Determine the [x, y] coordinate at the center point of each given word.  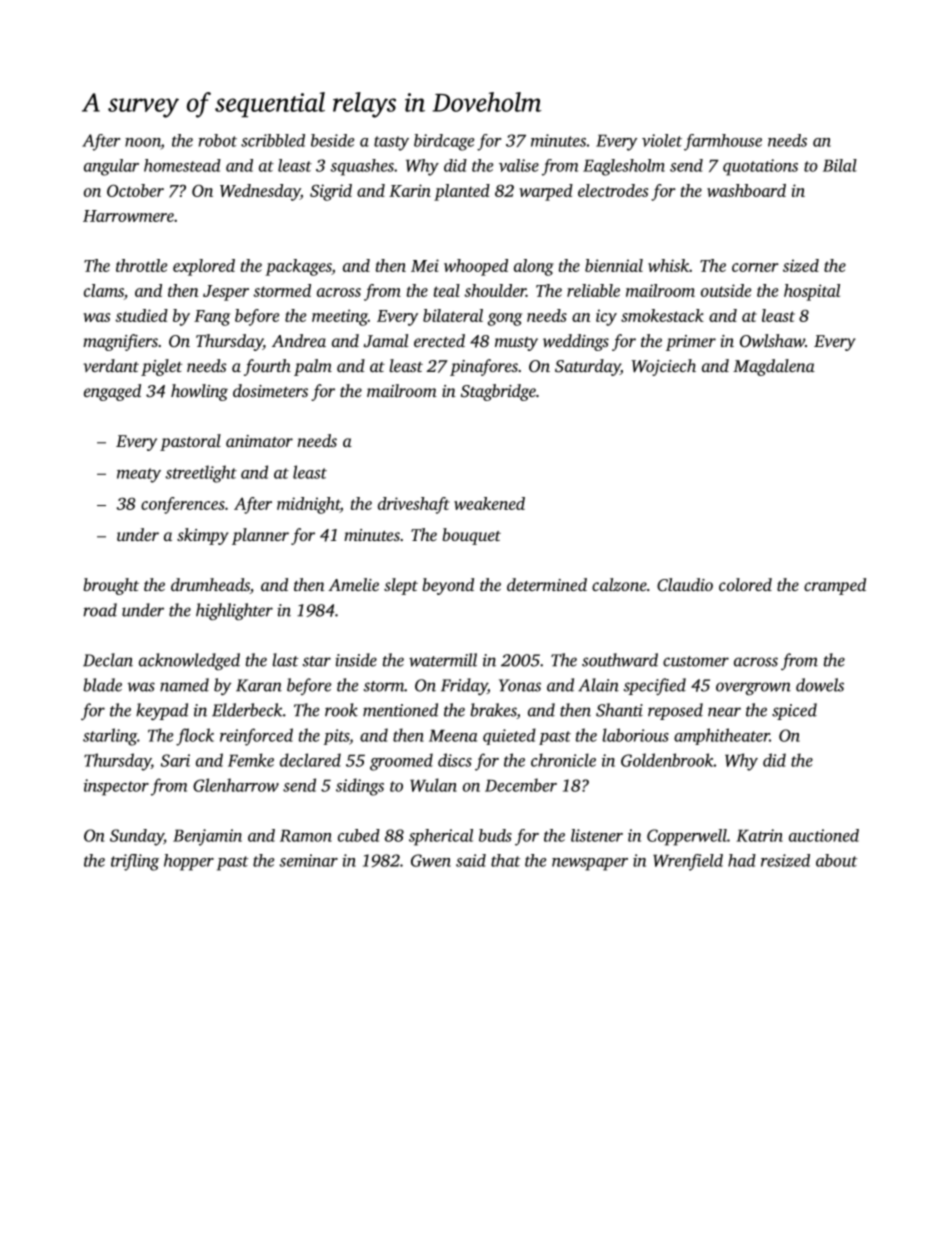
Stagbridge [498, 392]
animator [259, 441]
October [135, 190]
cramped [835, 586]
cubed [359, 835]
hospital [812, 292]
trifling [135, 862]
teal [447, 290]
